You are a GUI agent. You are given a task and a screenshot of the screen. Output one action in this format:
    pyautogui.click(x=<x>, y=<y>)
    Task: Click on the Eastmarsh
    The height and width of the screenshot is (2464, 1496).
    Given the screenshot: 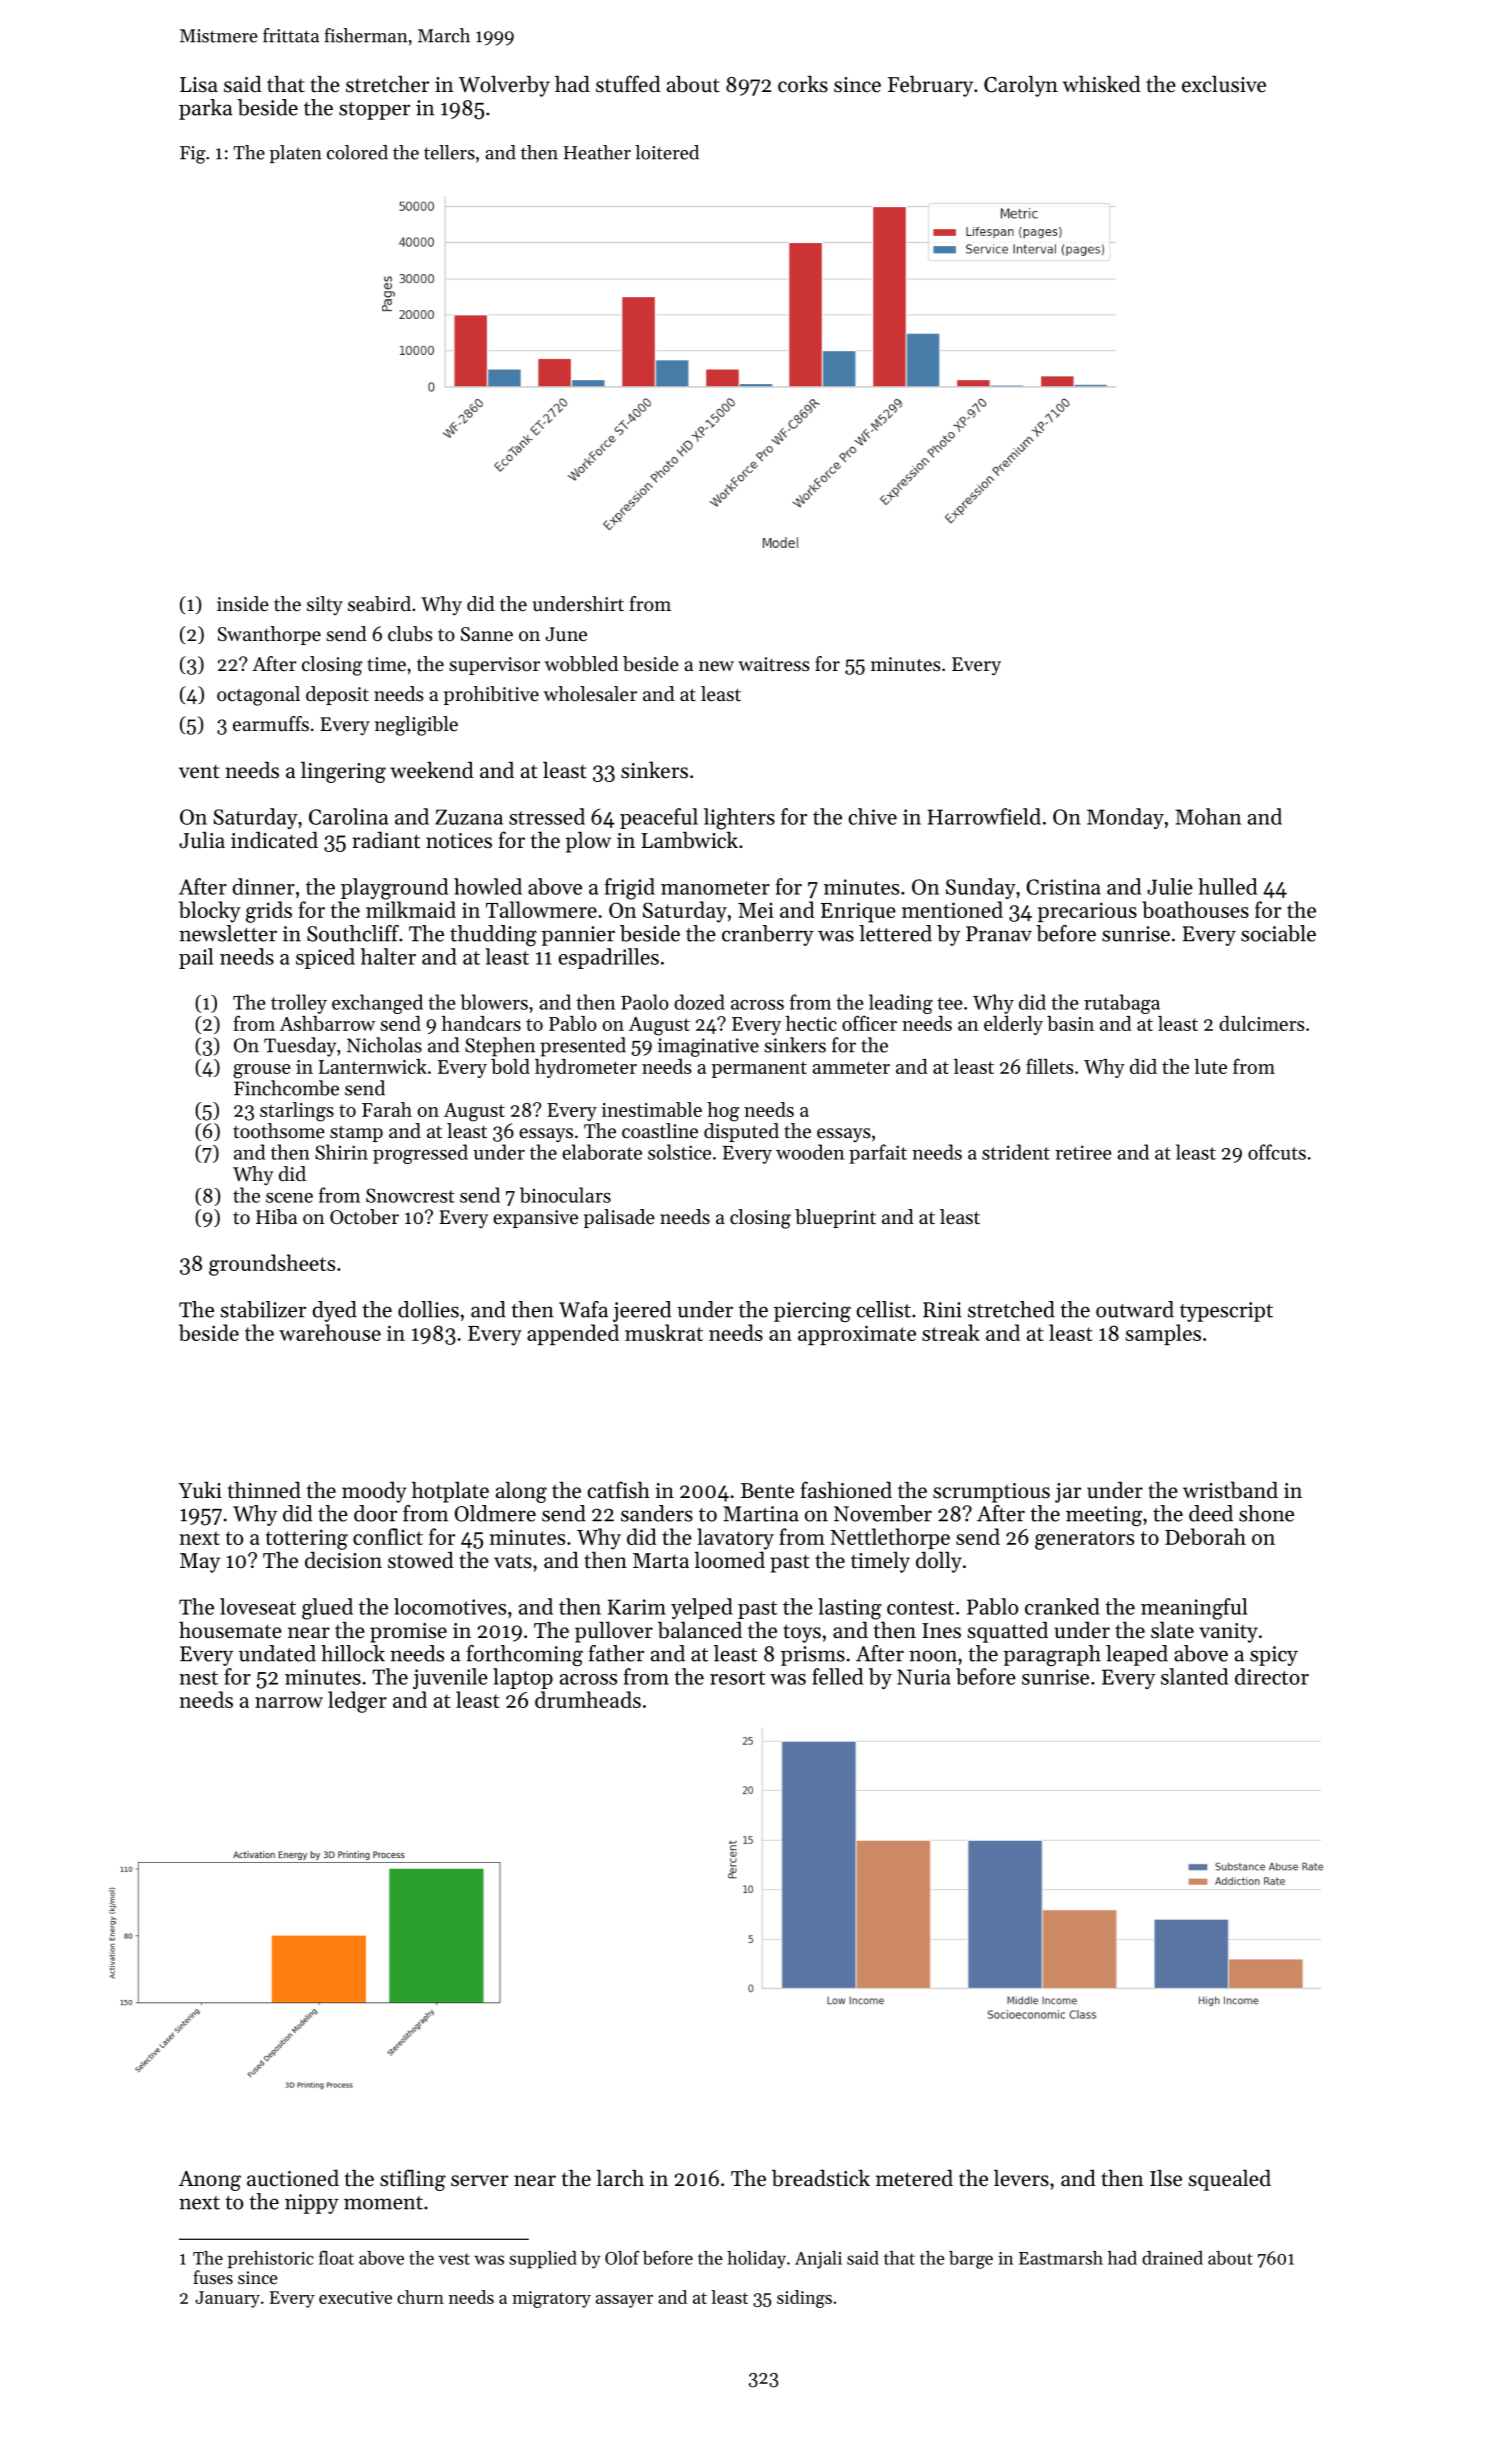 What is the action you would take?
    pyautogui.click(x=1061, y=2258)
